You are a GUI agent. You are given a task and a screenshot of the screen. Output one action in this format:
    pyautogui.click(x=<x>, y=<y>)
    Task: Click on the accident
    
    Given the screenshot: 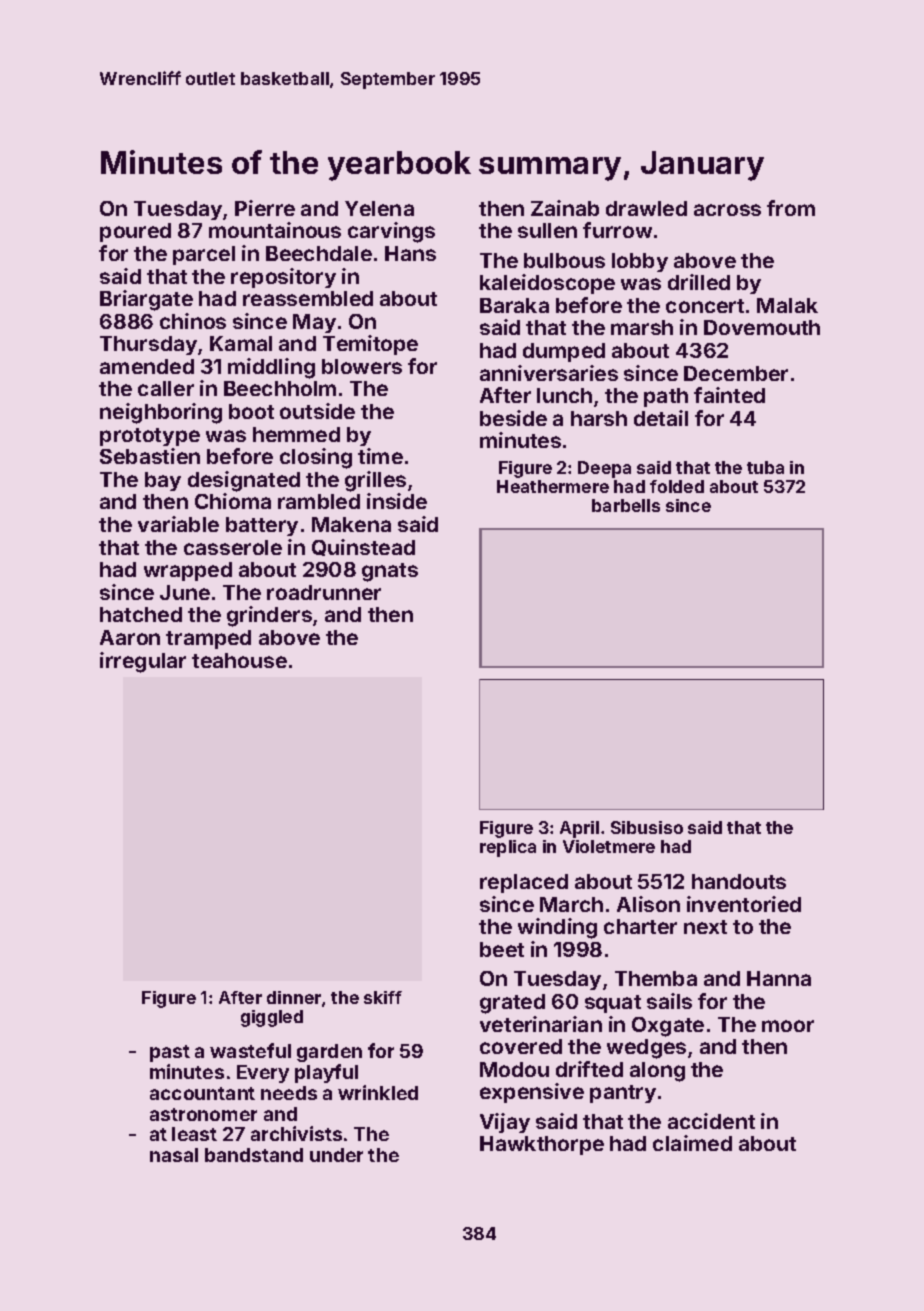 What is the action you would take?
    pyautogui.click(x=711, y=1121)
